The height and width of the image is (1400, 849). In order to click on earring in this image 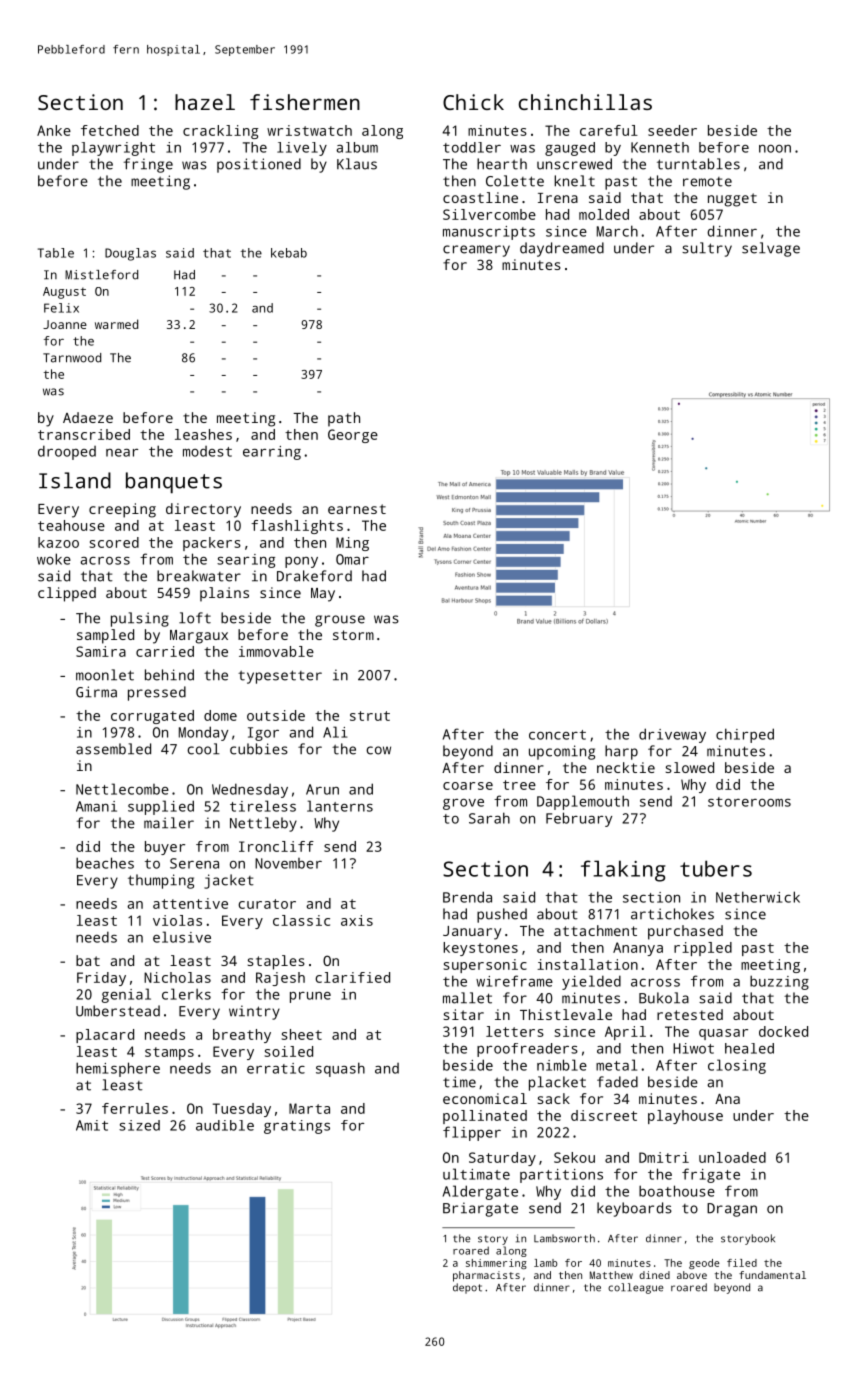, I will do `click(272, 453)`.
